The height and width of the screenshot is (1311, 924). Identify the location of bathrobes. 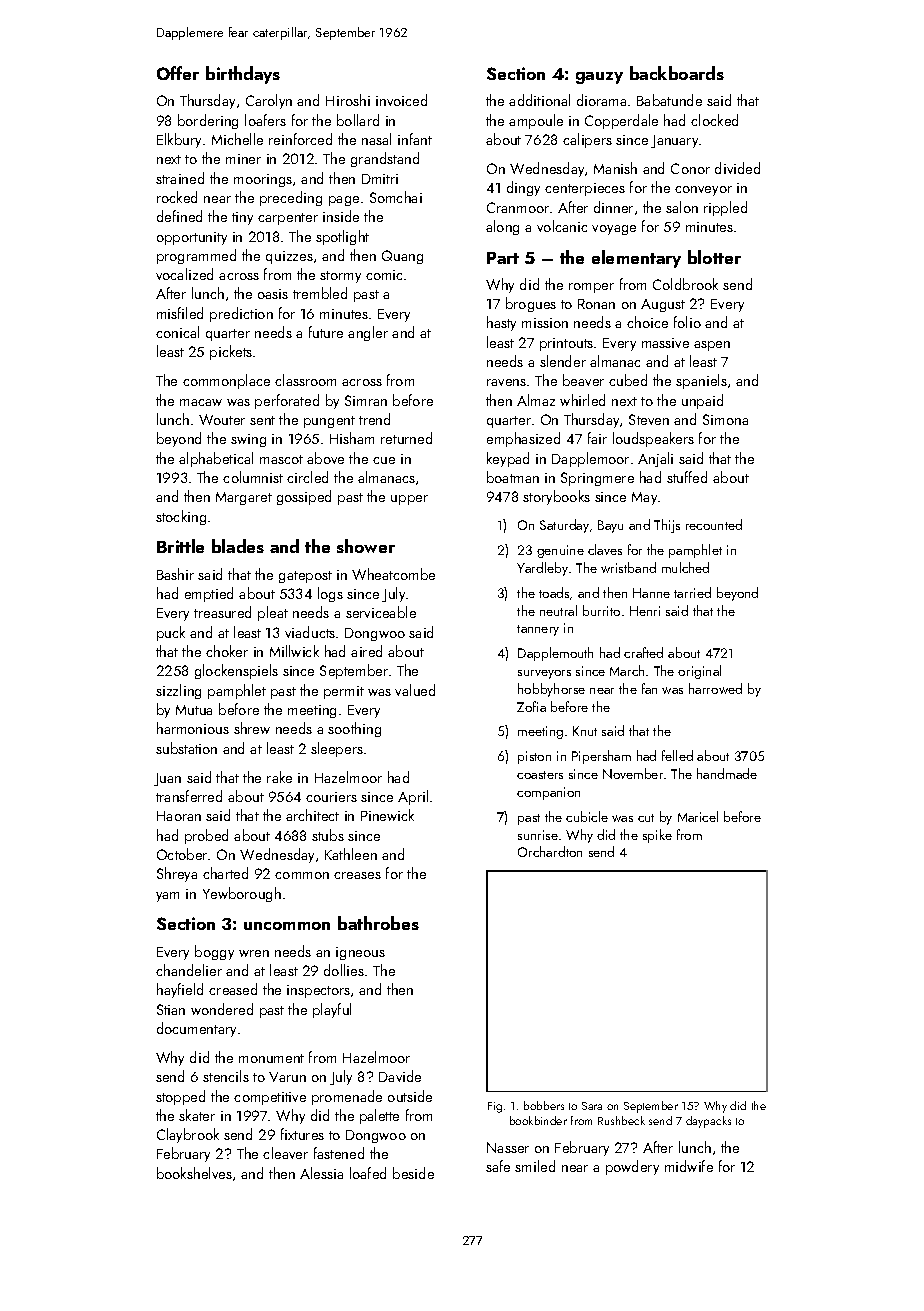
(378, 923).
